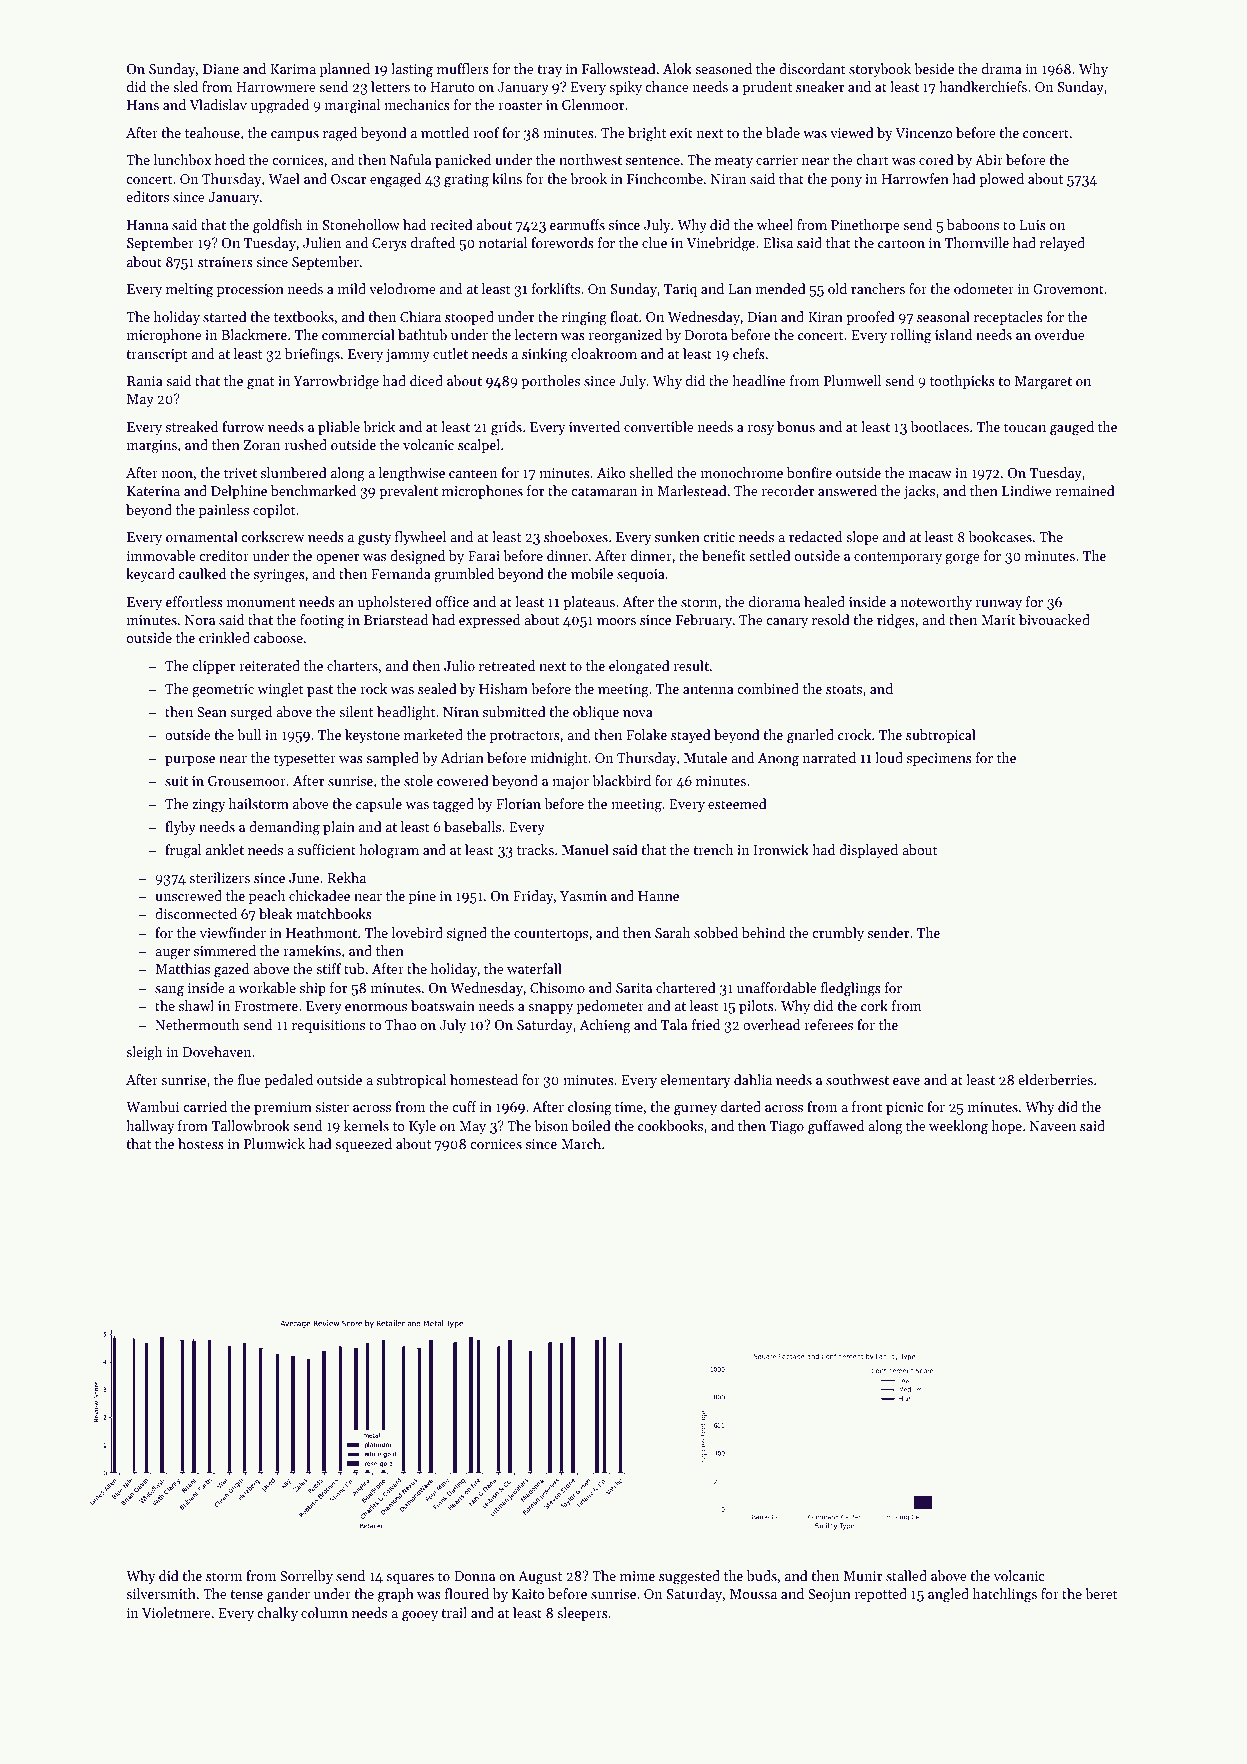  I want to click on graph, so click(396, 1595).
